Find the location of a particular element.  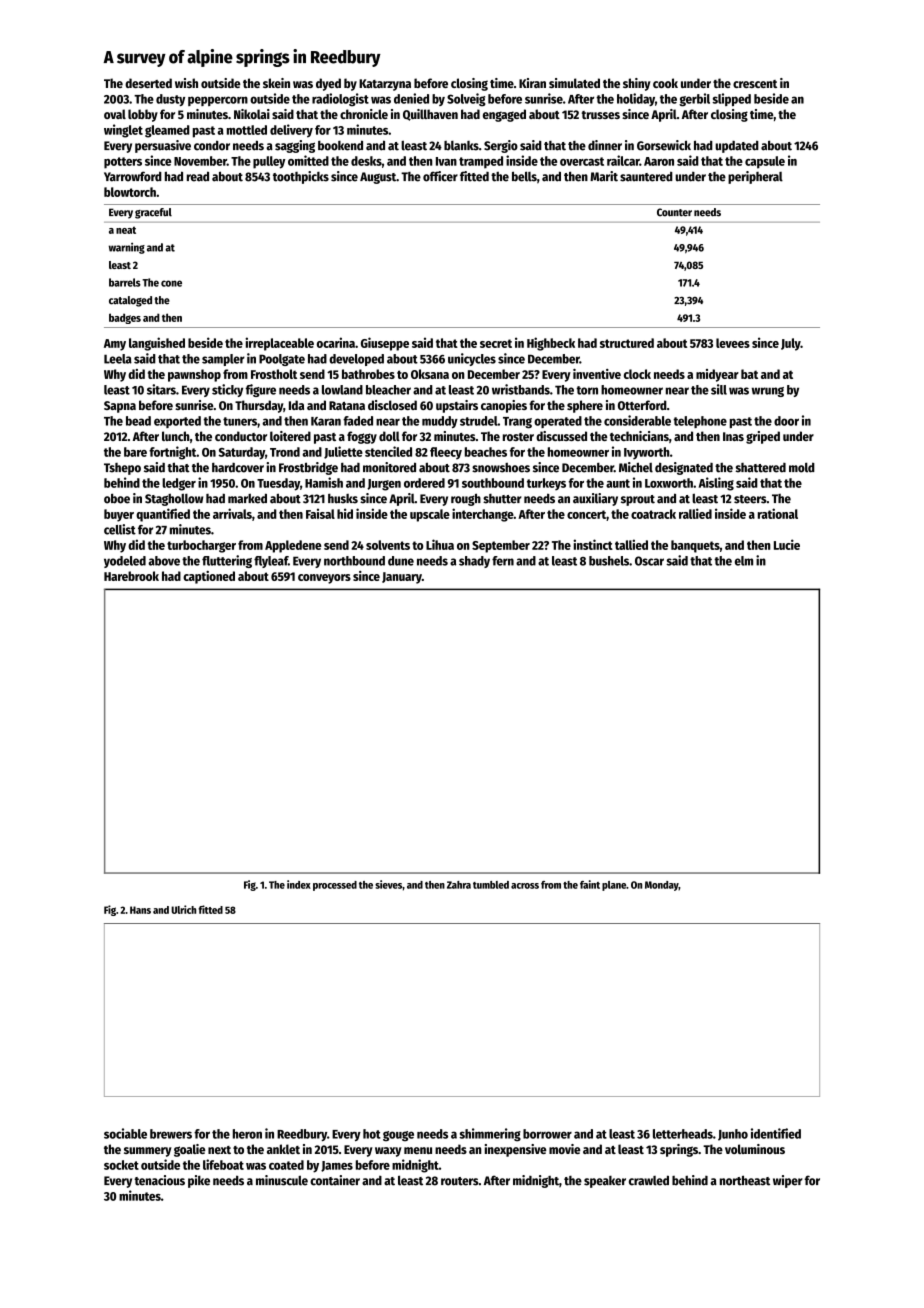

Kiran is located at coordinates (532, 83).
